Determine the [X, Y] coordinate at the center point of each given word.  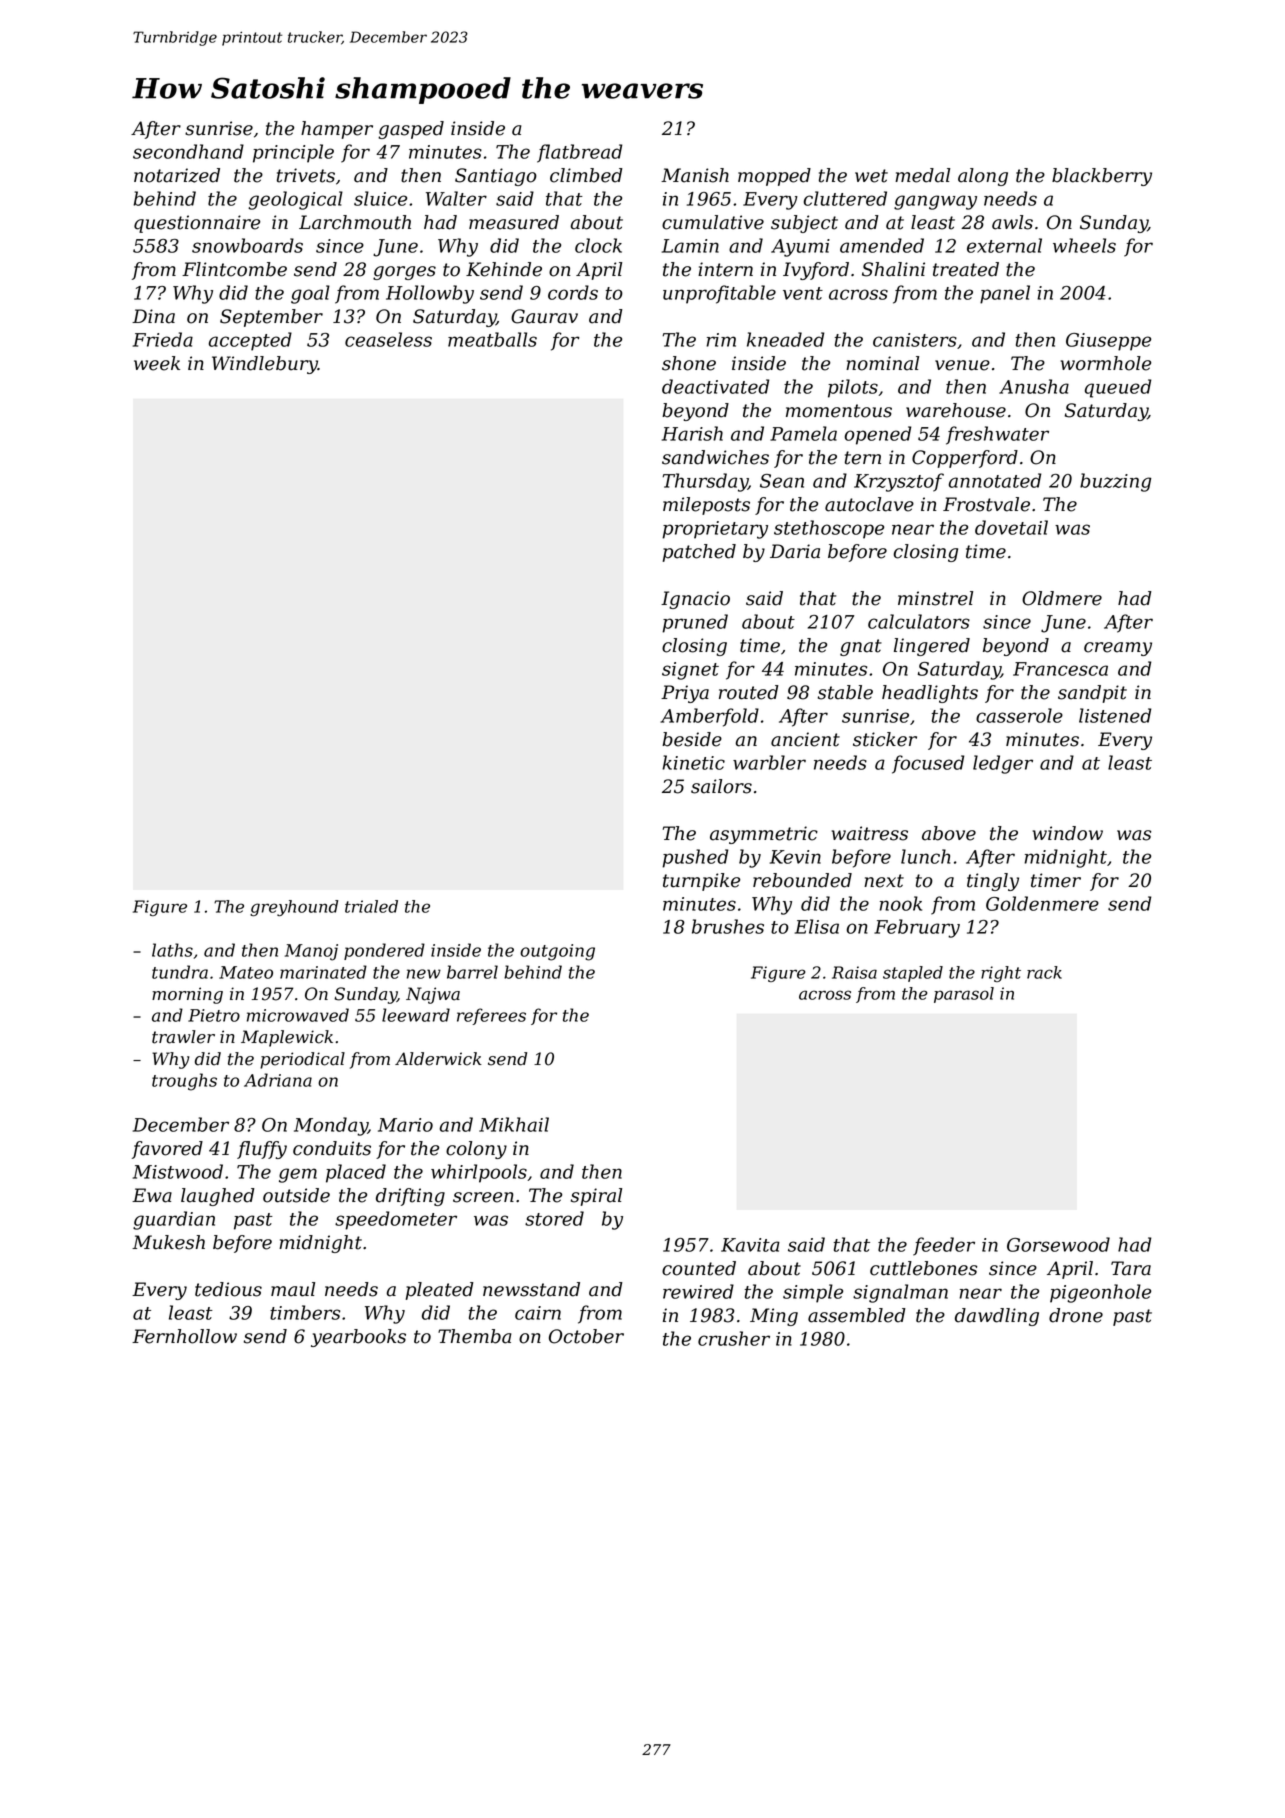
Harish [692, 433]
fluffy [262, 1150]
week [157, 363]
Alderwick [438, 1059]
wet [871, 176]
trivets [306, 175]
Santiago [496, 177]
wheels [1084, 245]
